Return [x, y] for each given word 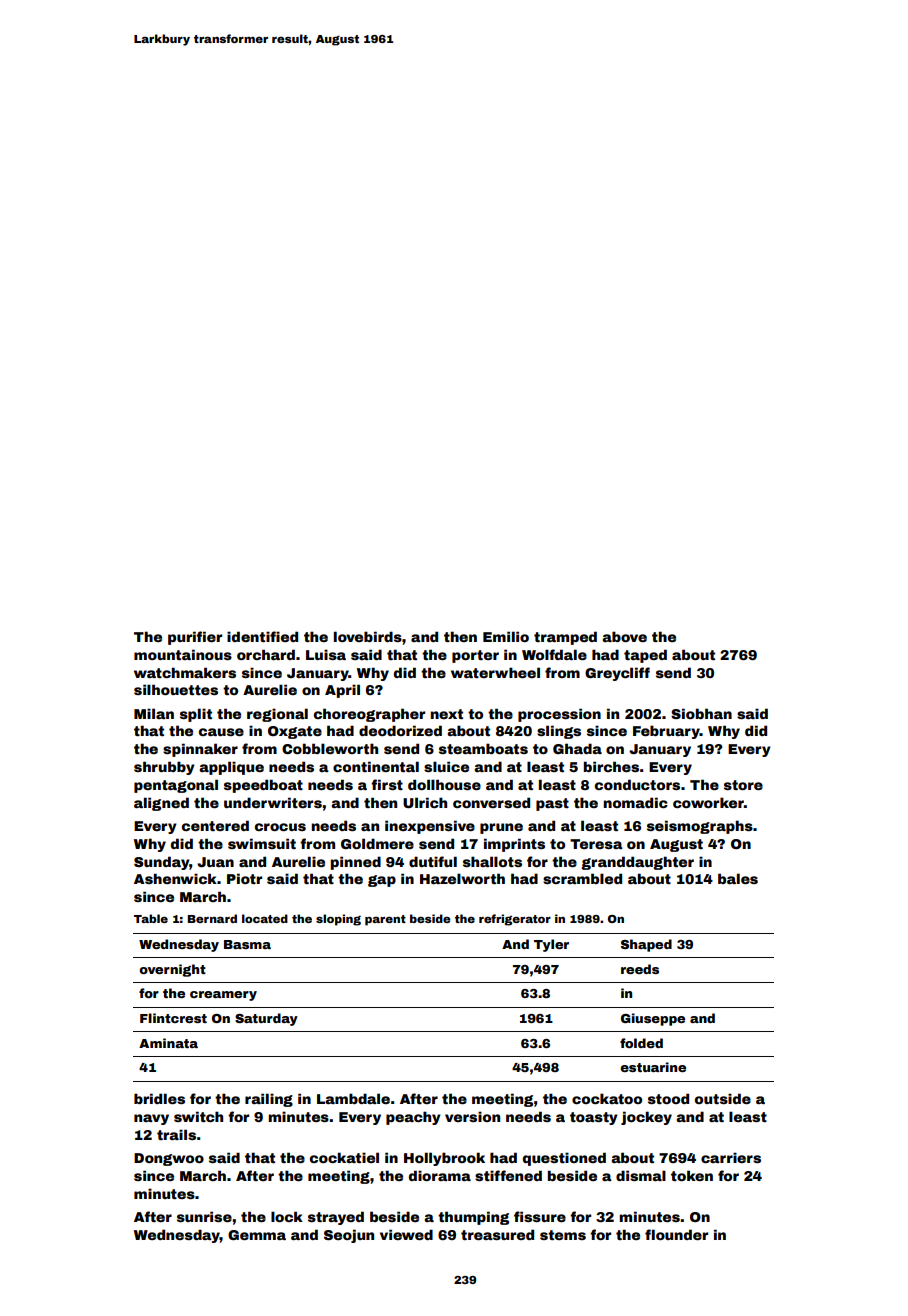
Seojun [349, 1236]
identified [262, 636]
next [446, 714]
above [624, 636]
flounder [676, 1234]
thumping [473, 1218]
